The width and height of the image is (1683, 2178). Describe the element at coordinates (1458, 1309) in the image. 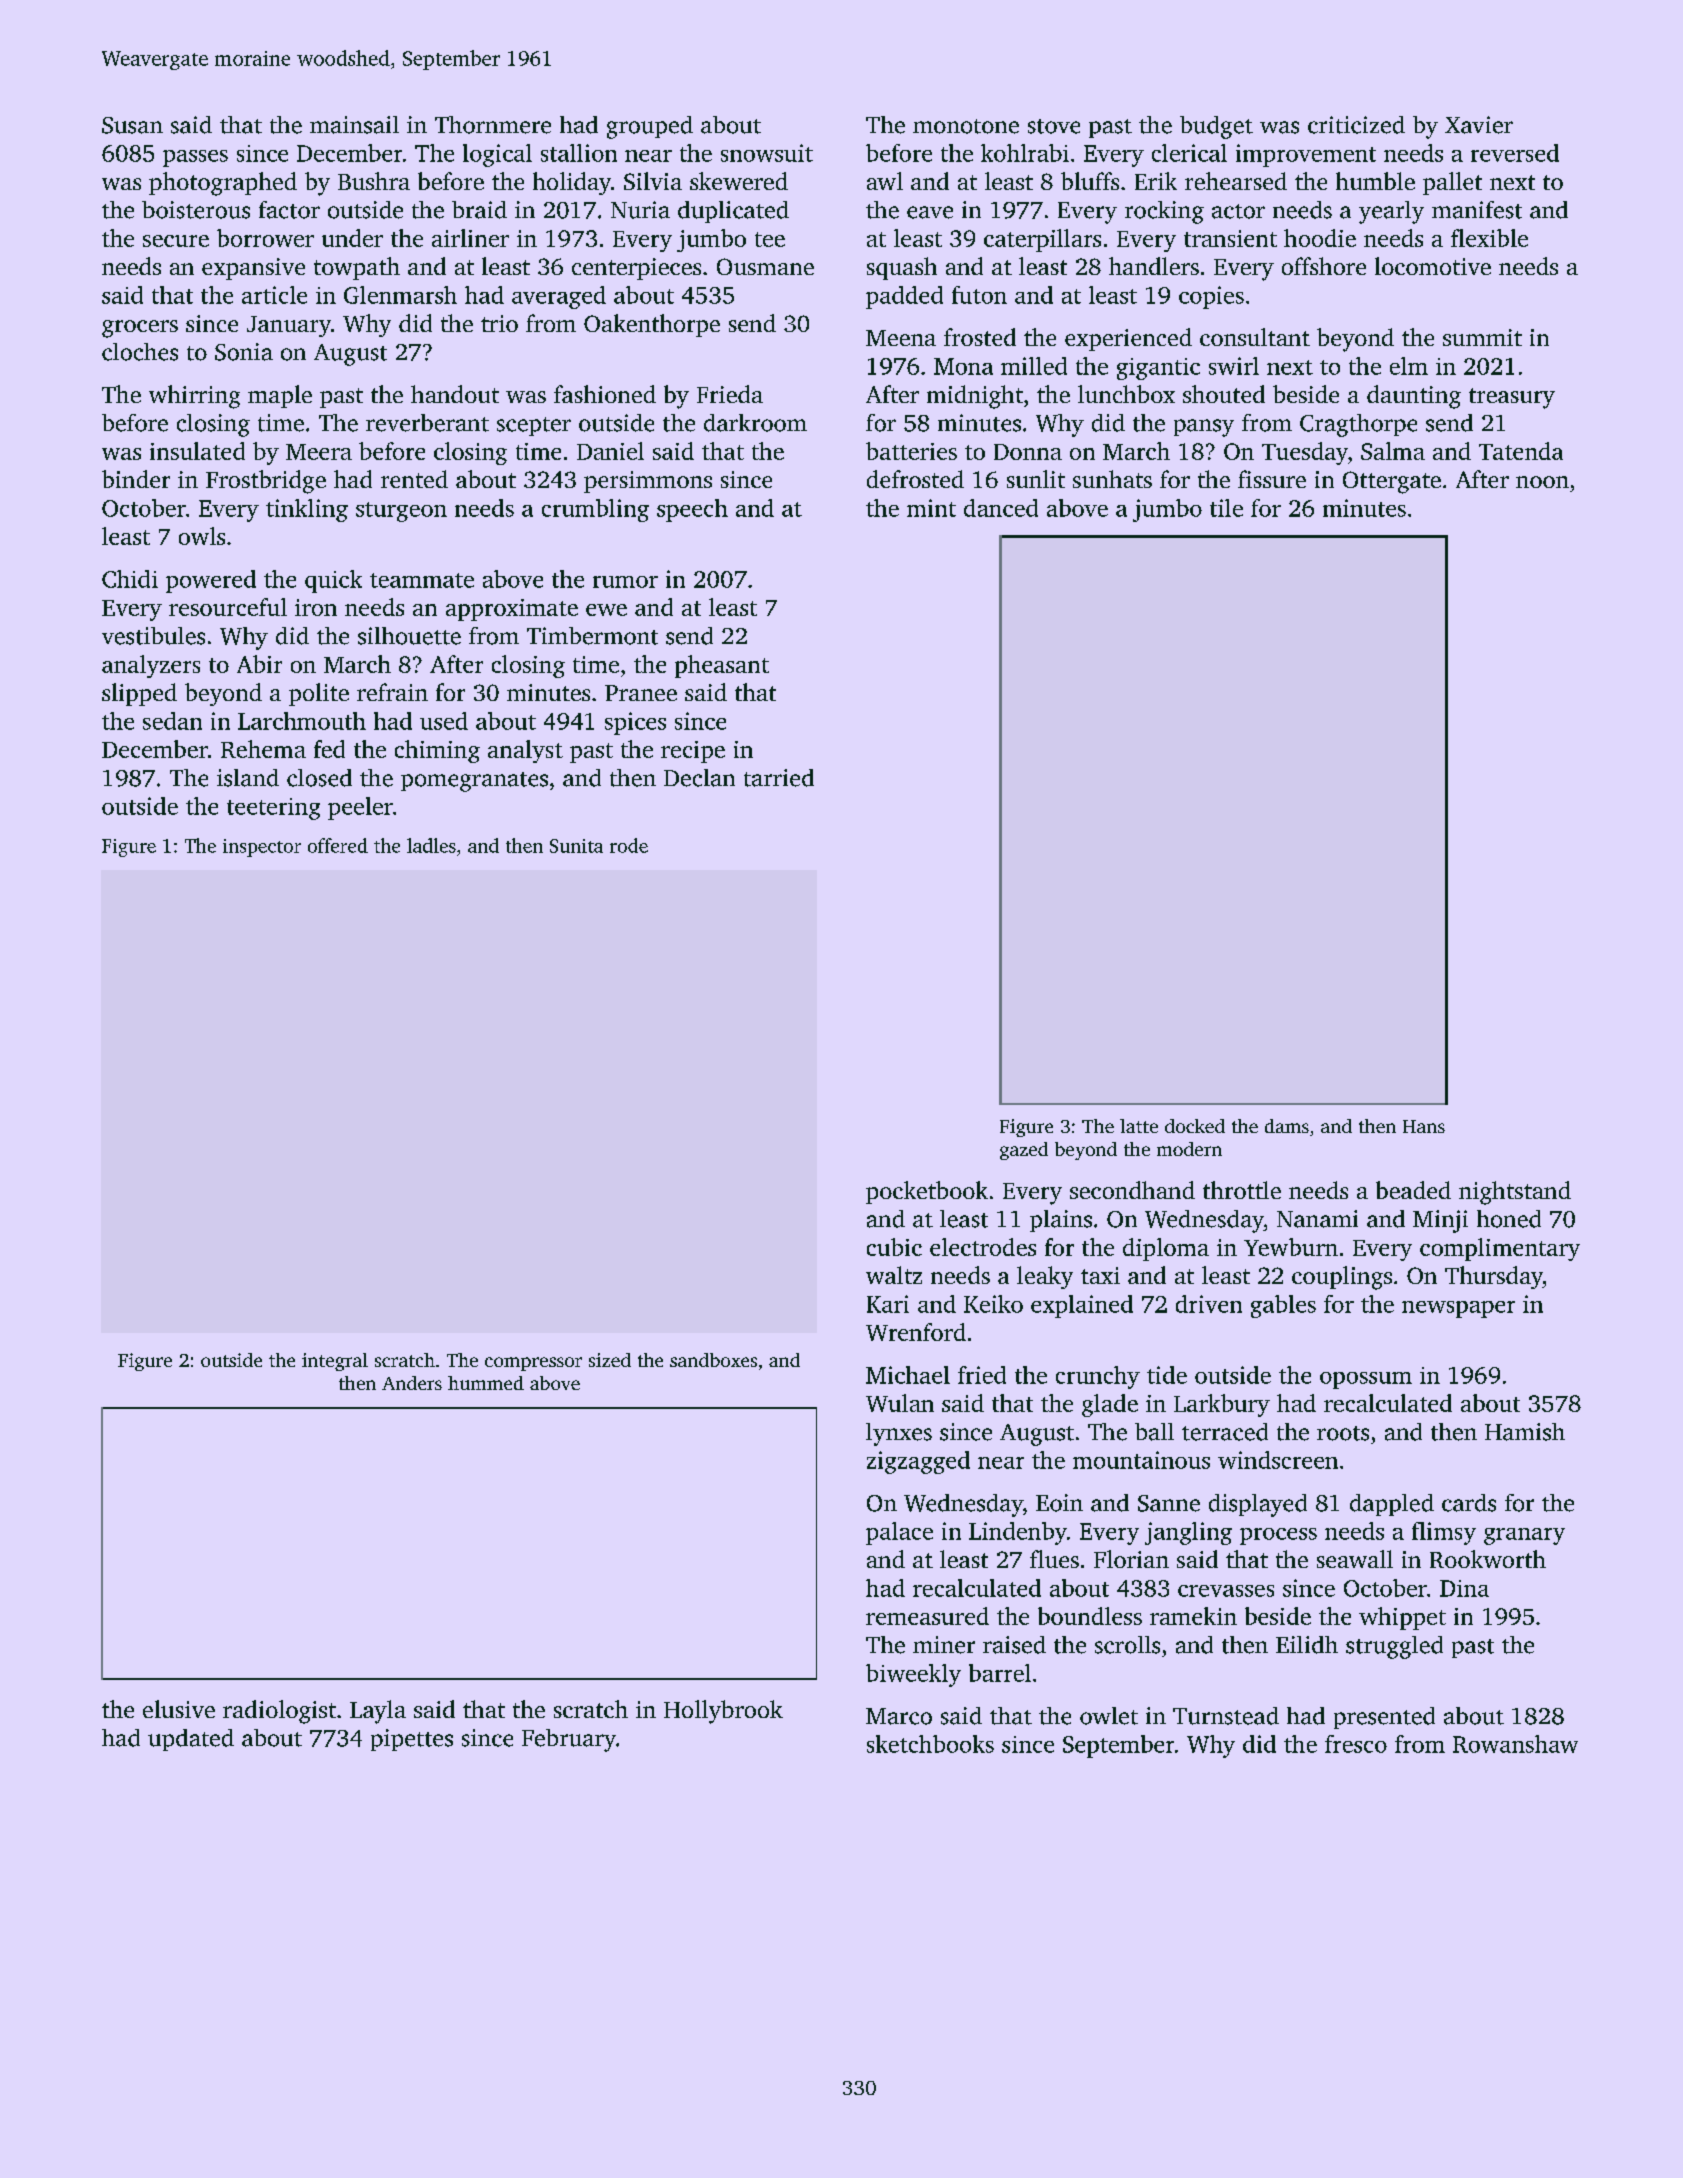

I see `newspaper` at that location.
